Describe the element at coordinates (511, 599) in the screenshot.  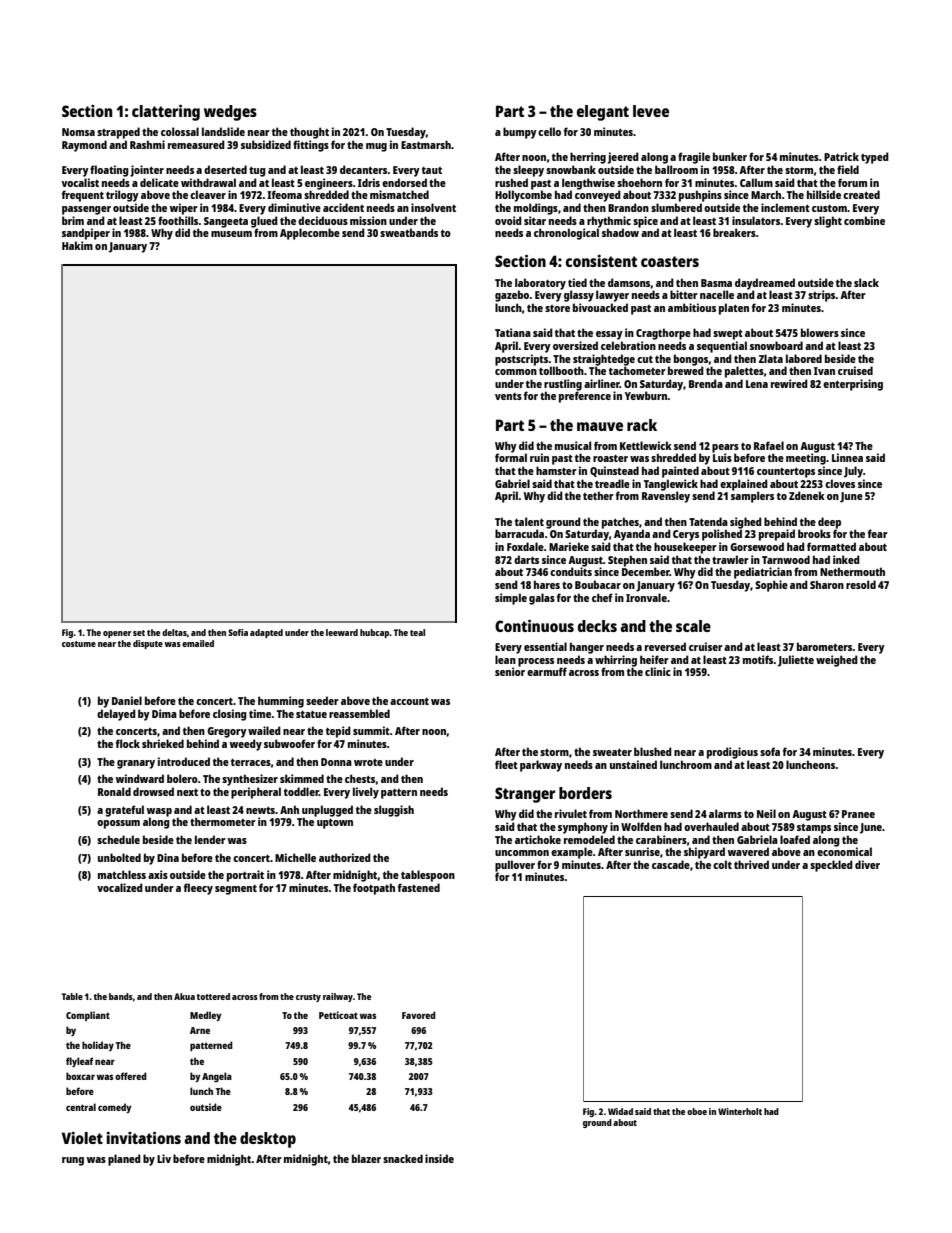
I see `simple` at that location.
